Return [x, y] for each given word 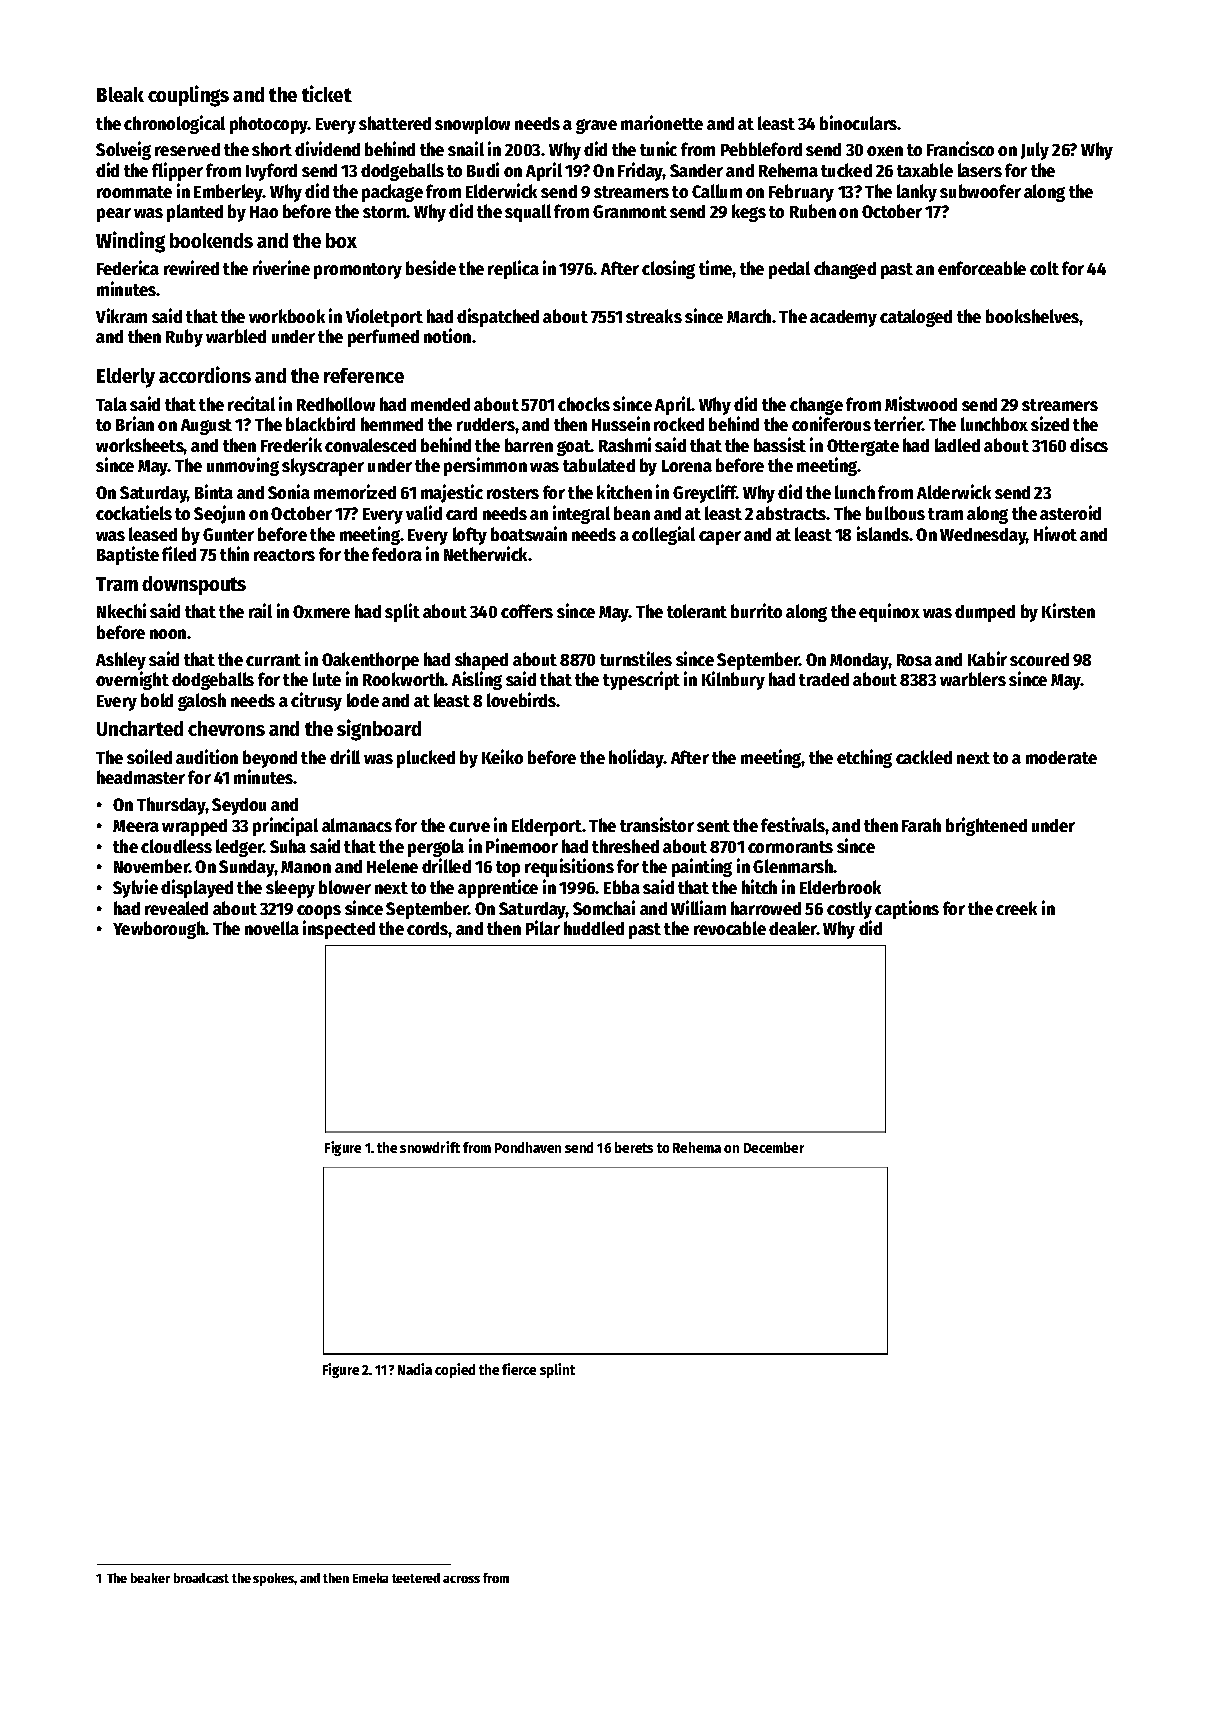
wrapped [194, 827]
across [461, 1579]
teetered [416, 1578]
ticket [327, 93]
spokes [273, 1579]
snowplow [472, 125]
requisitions [569, 867]
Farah [921, 825]
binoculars [859, 122]
